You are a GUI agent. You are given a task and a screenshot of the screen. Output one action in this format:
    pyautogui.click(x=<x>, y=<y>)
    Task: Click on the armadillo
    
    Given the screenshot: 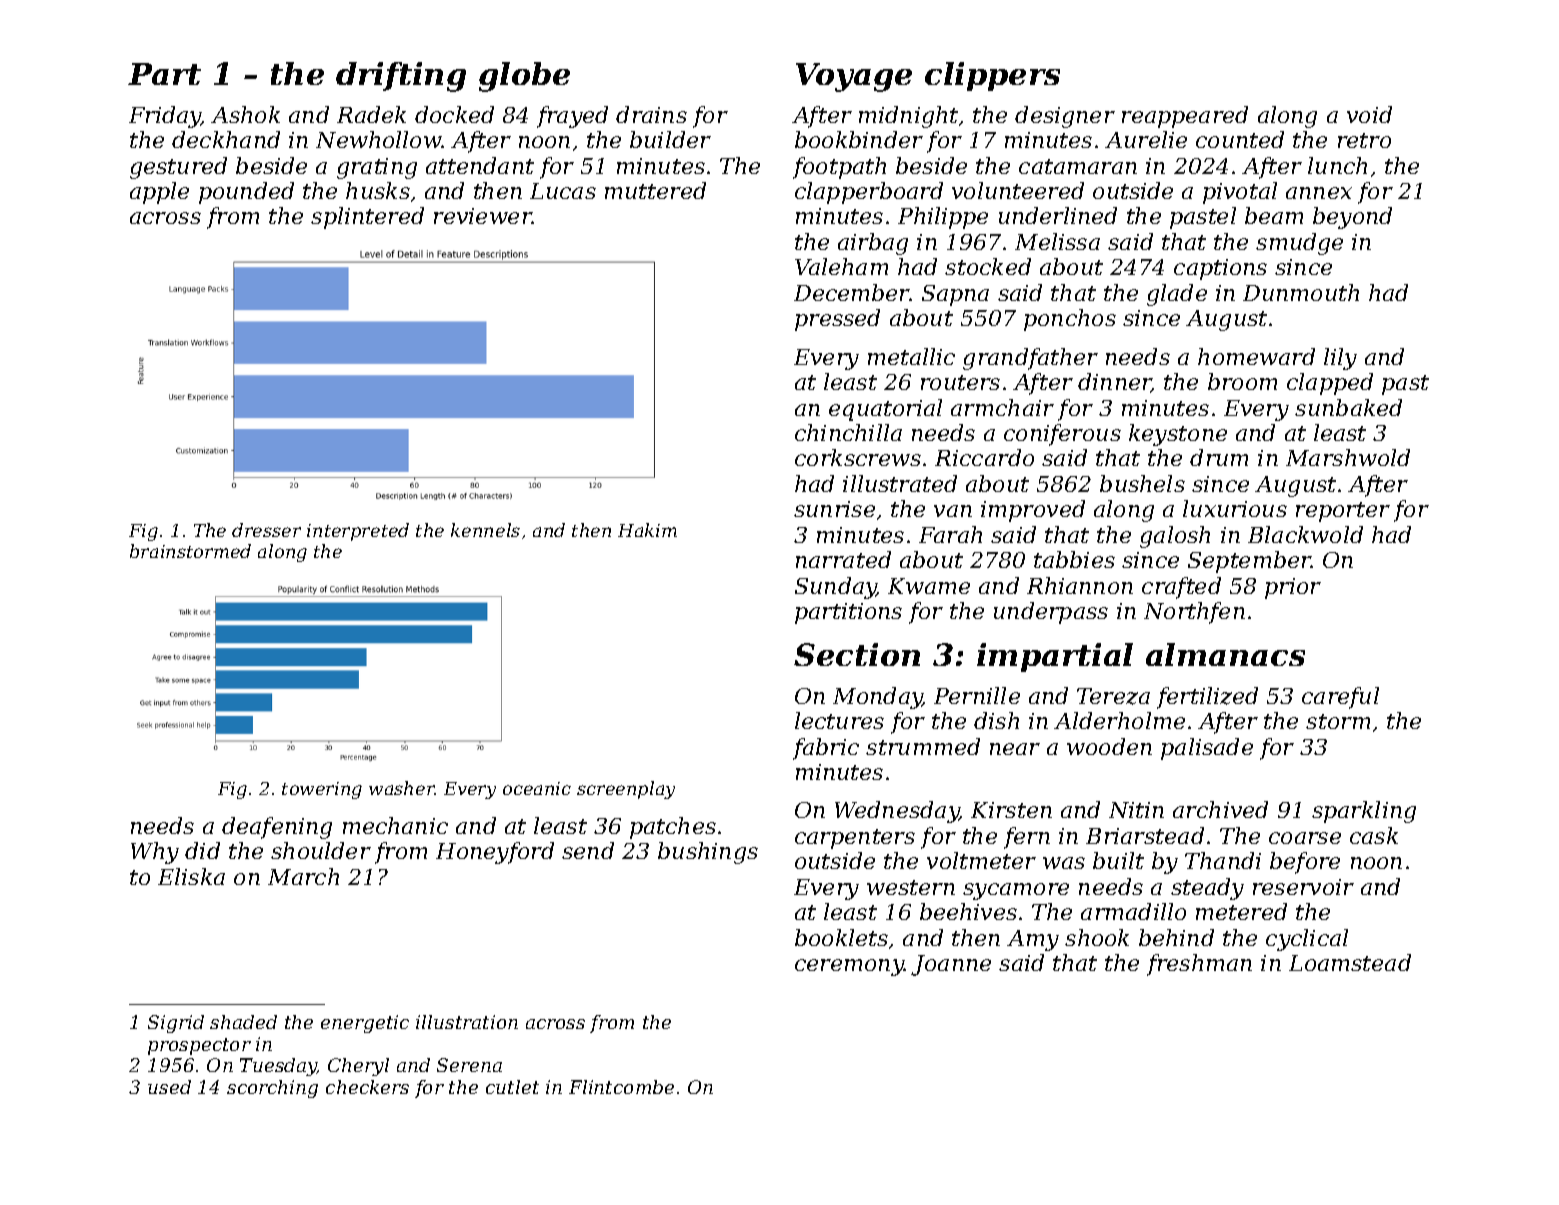 What is the action you would take?
    pyautogui.click(x=1133, y=911)
